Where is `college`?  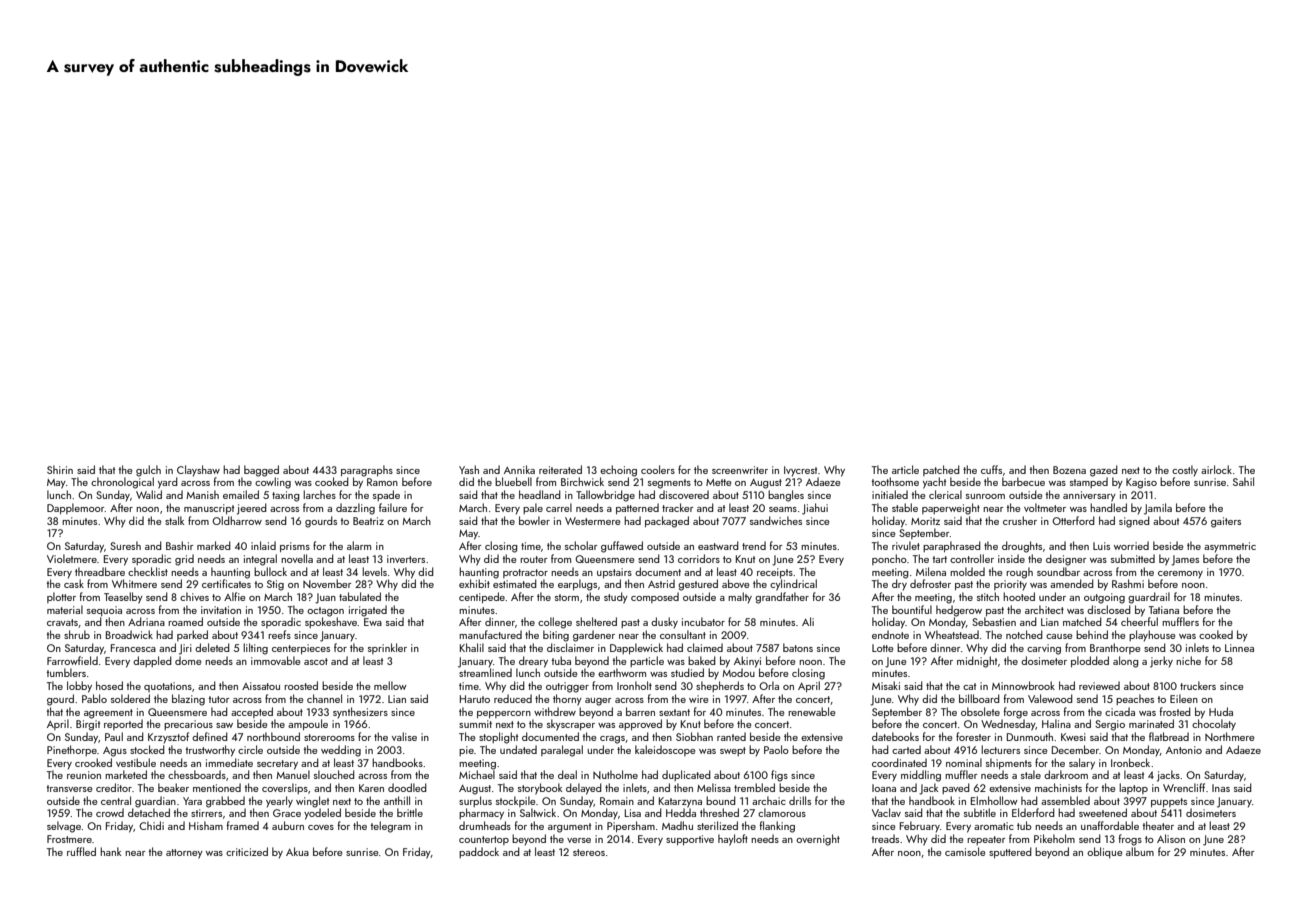
college is located at coordinates (555, 623).
